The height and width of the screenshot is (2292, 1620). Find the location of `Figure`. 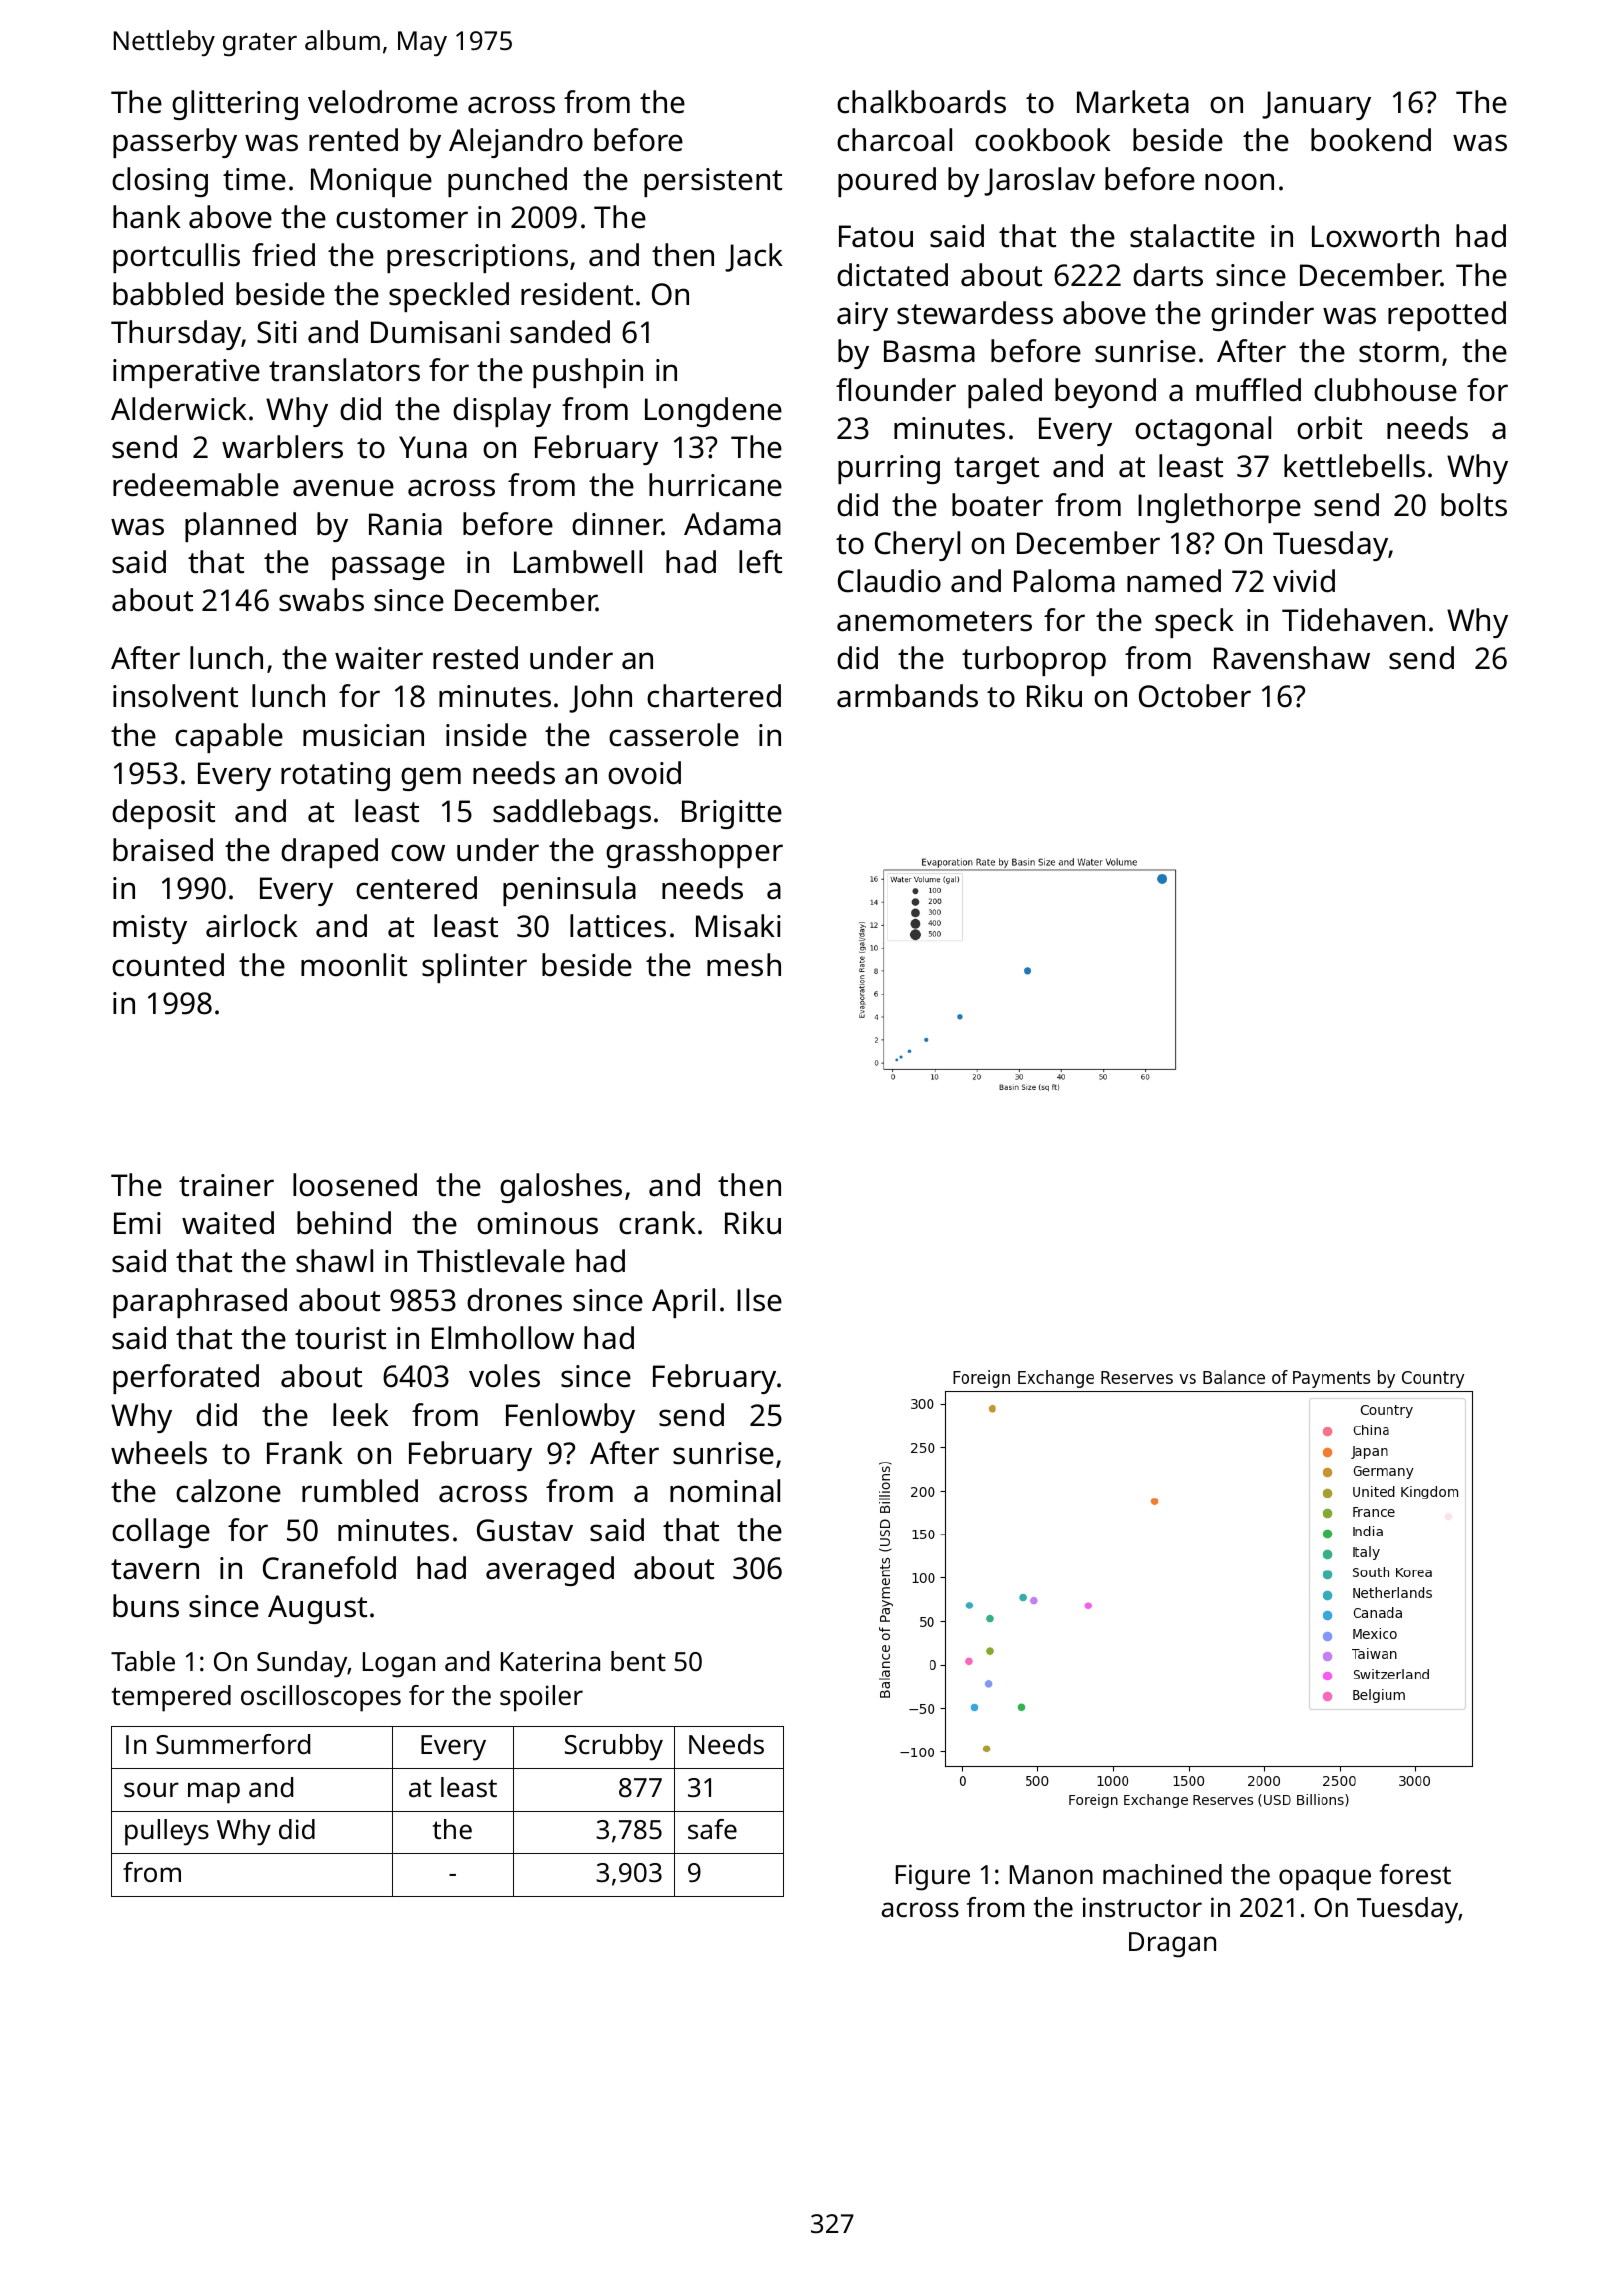

Figure is located at coordinates (933, 1877).
